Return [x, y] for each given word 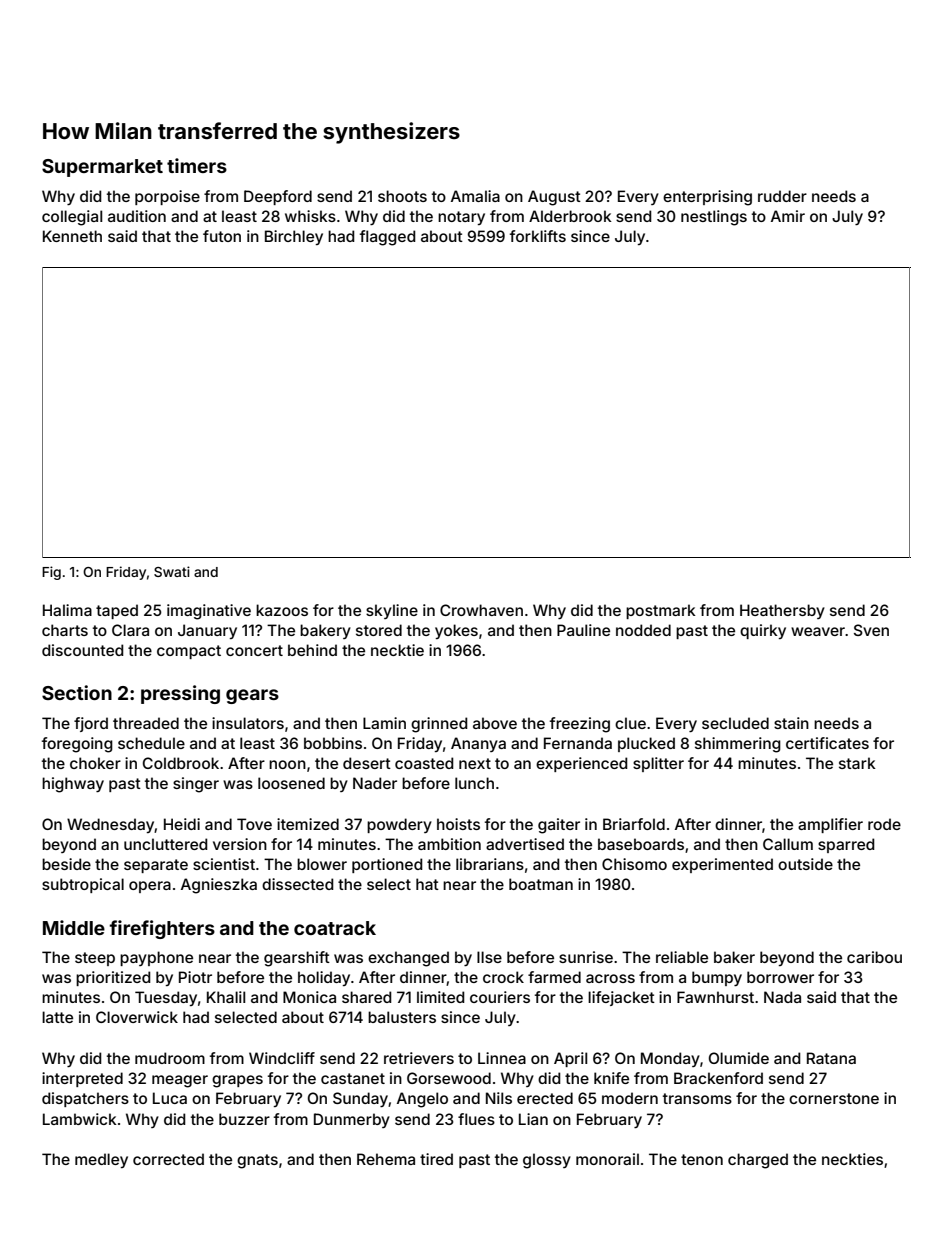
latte [57, 1017]
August [554, 198]
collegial [72, 218]
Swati [172, 571]
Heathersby [782, 611]
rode [884, 824]
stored [379, 630]
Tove [254, 824]
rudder [782, 196]
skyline [392, 611]
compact [189, 652]
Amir [788, 216]
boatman [541, 884]
